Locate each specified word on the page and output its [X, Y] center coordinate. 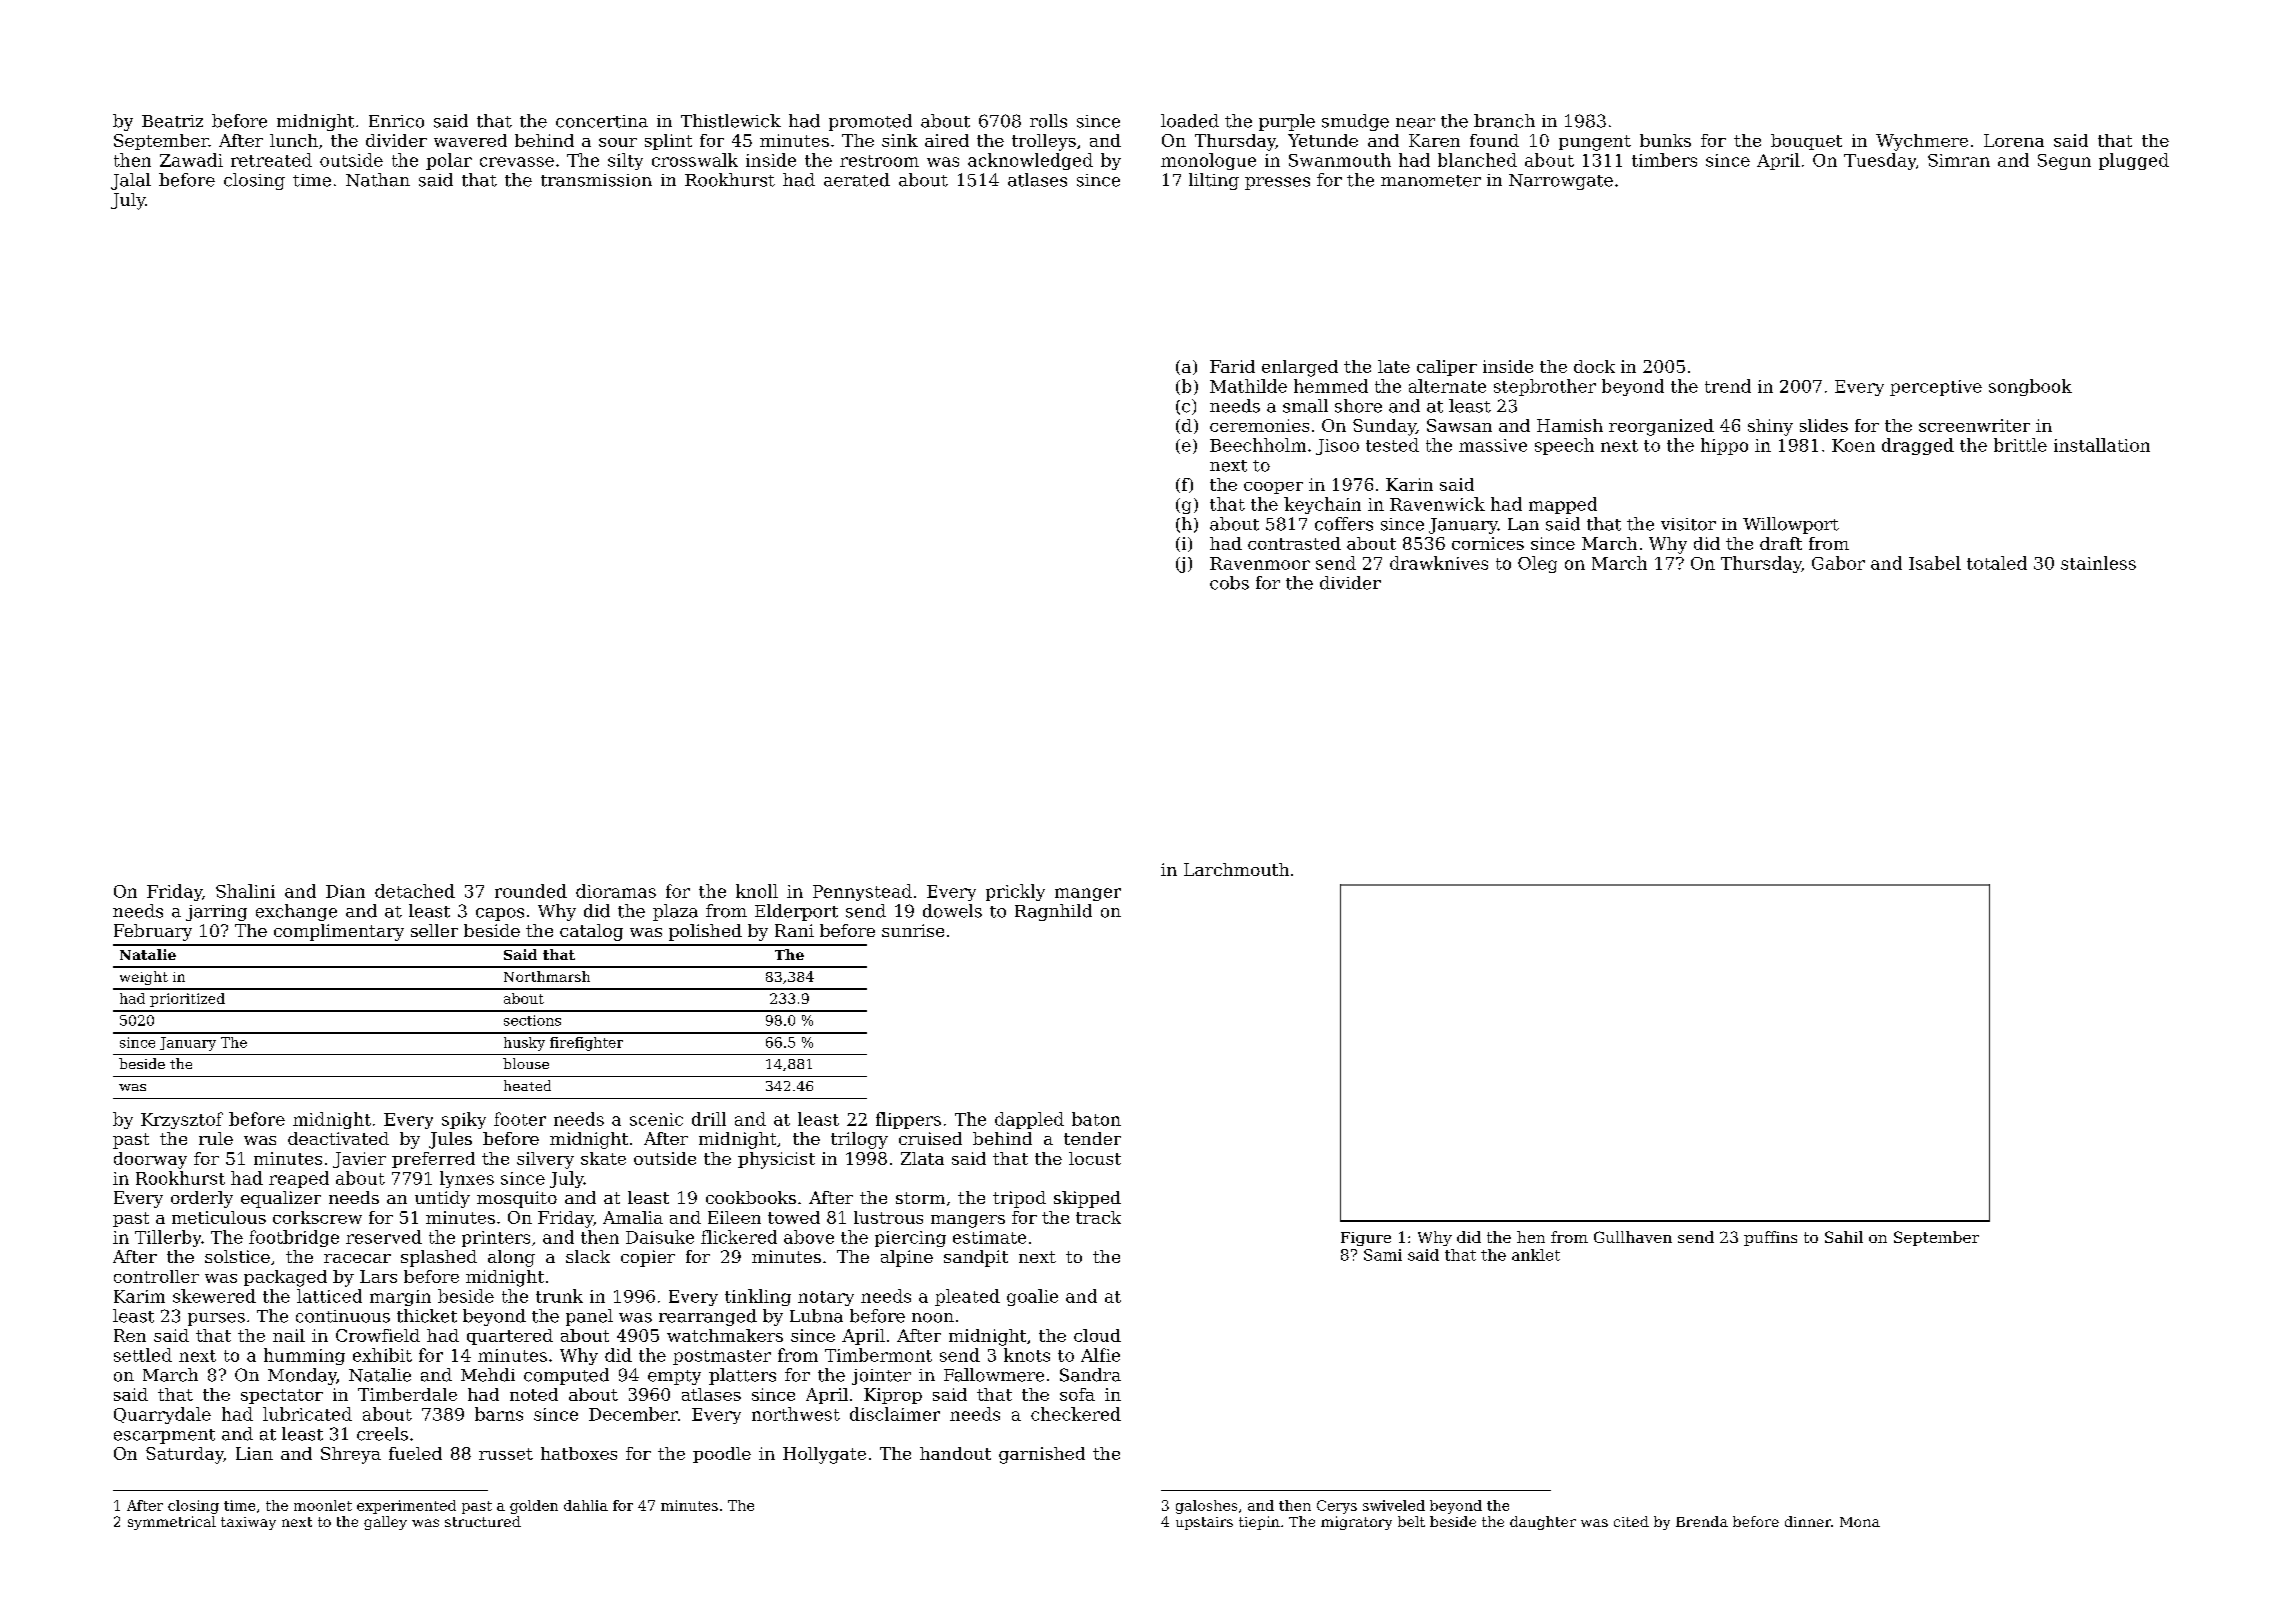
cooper [1273, 488]
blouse [526, 1063]
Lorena [2014, 140]
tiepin [1259, 1523]
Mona [1860, 1522]
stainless [2098, 563]
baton [1096, 1119]
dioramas [616, 891]
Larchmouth [1236, 869]
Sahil [1844, 1237]
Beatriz [172, 121]
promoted [870, 122]
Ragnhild [1053, 912]
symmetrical [172, 1523]
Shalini [245, 891]
